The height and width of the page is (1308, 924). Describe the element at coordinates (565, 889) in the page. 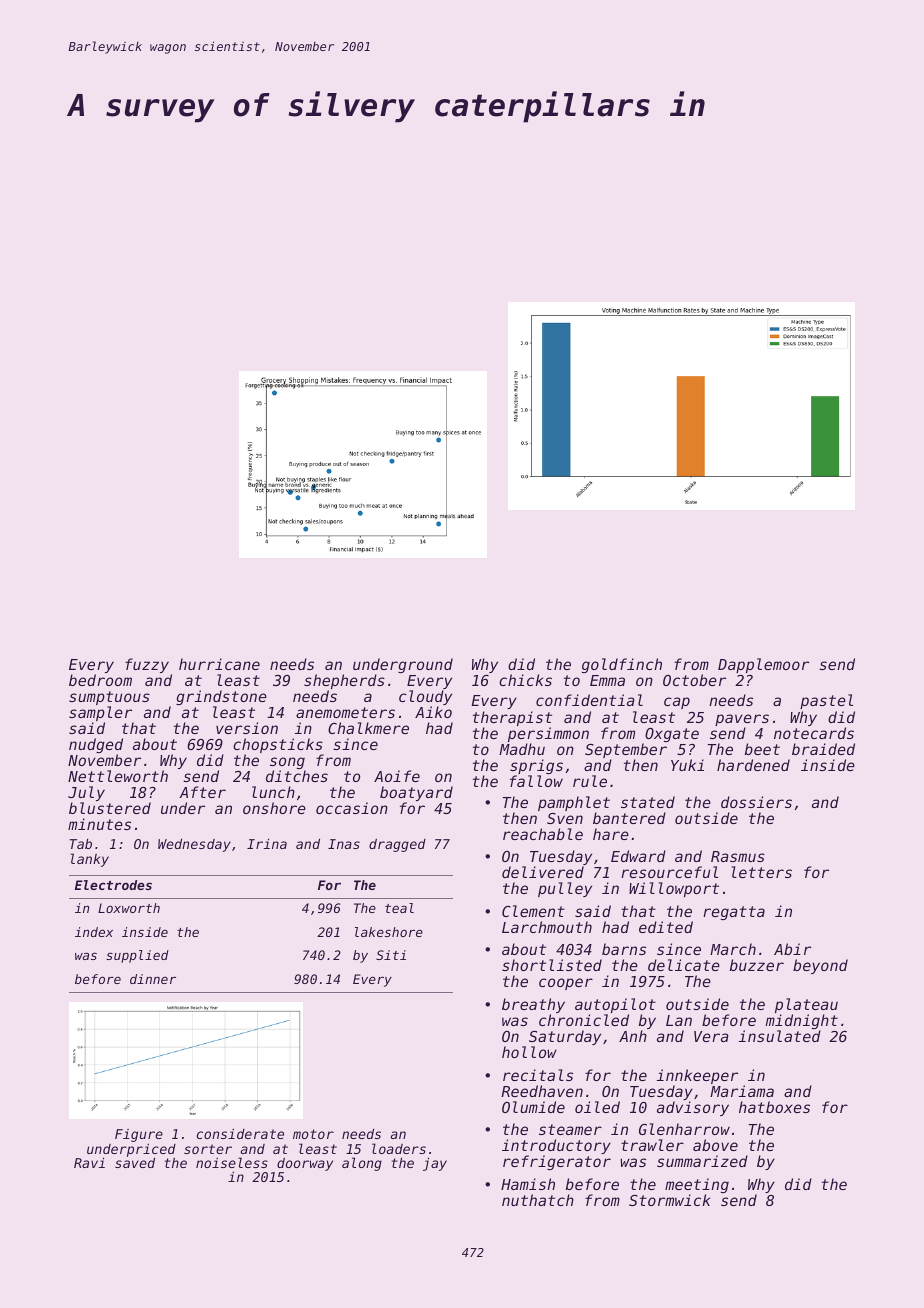

I see `pulley` at that location.
